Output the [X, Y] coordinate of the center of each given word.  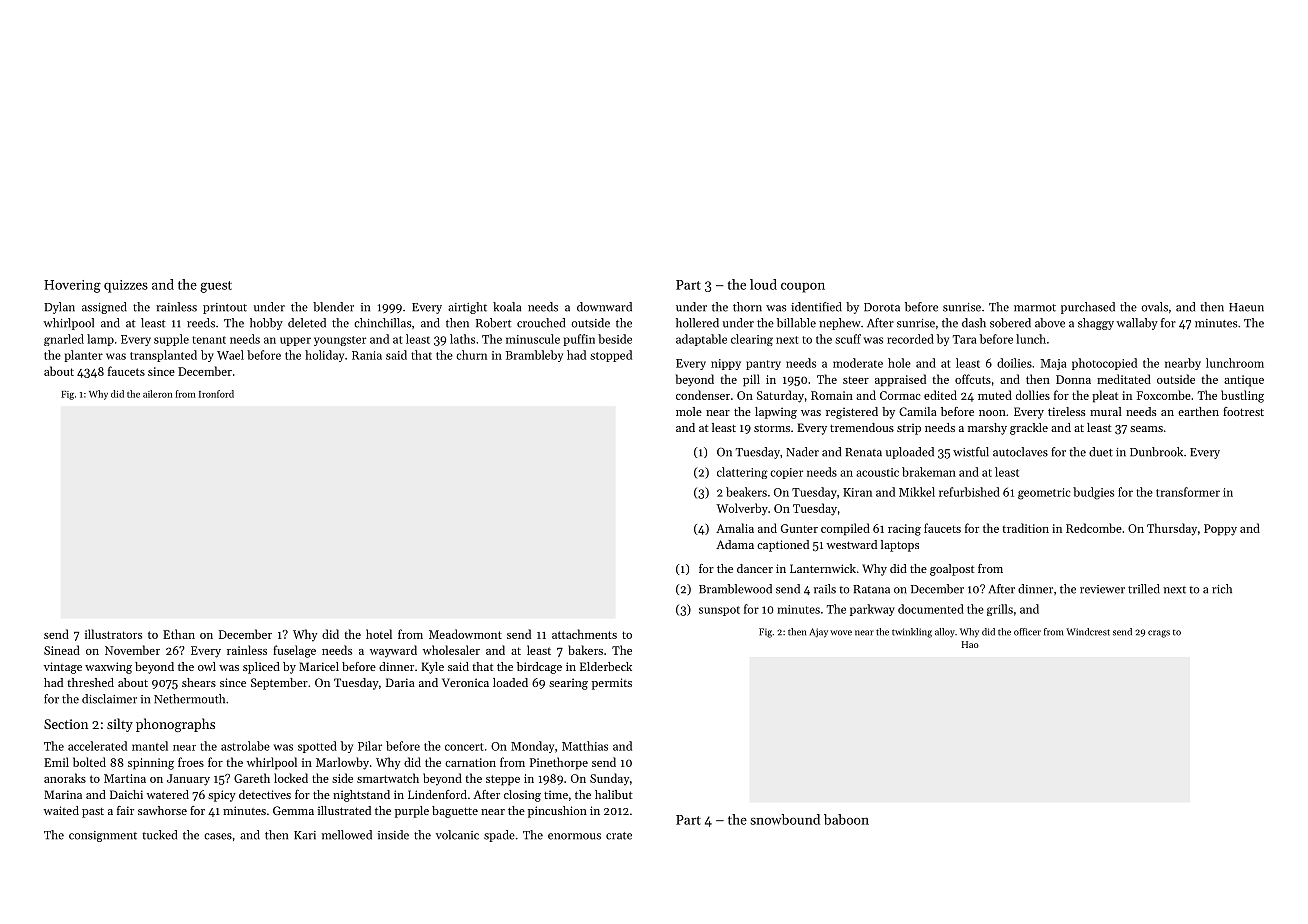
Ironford [216, 394]
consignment [103, 836]
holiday [324, 356]
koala [507, 307]
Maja [1053, 364]
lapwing [776, 413]
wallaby [1137, 324]
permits [612, 684]
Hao [970, 644]
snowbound [785, 819]
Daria [400, 682]
